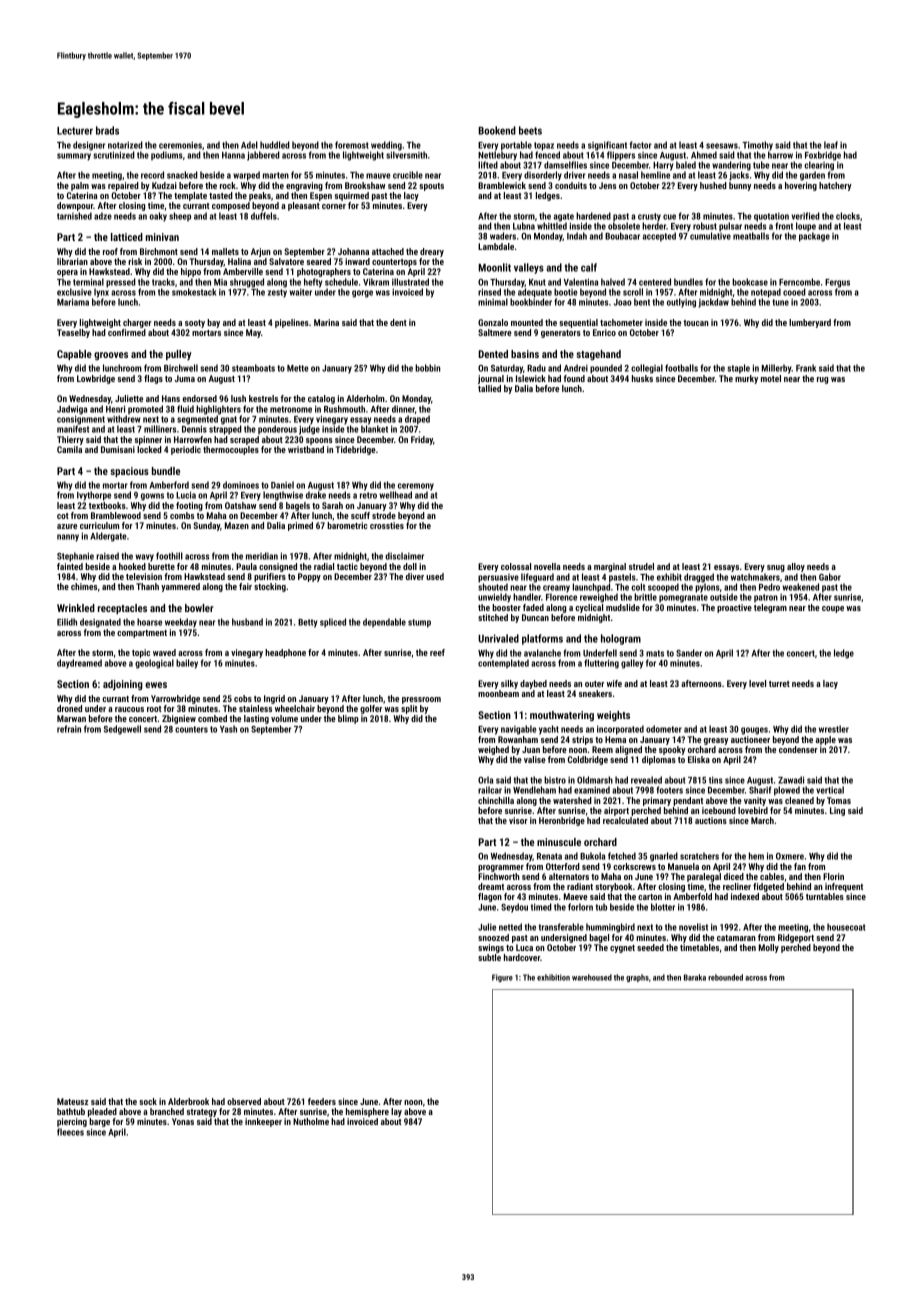  I want to click on lay, so click(396, 1112).
